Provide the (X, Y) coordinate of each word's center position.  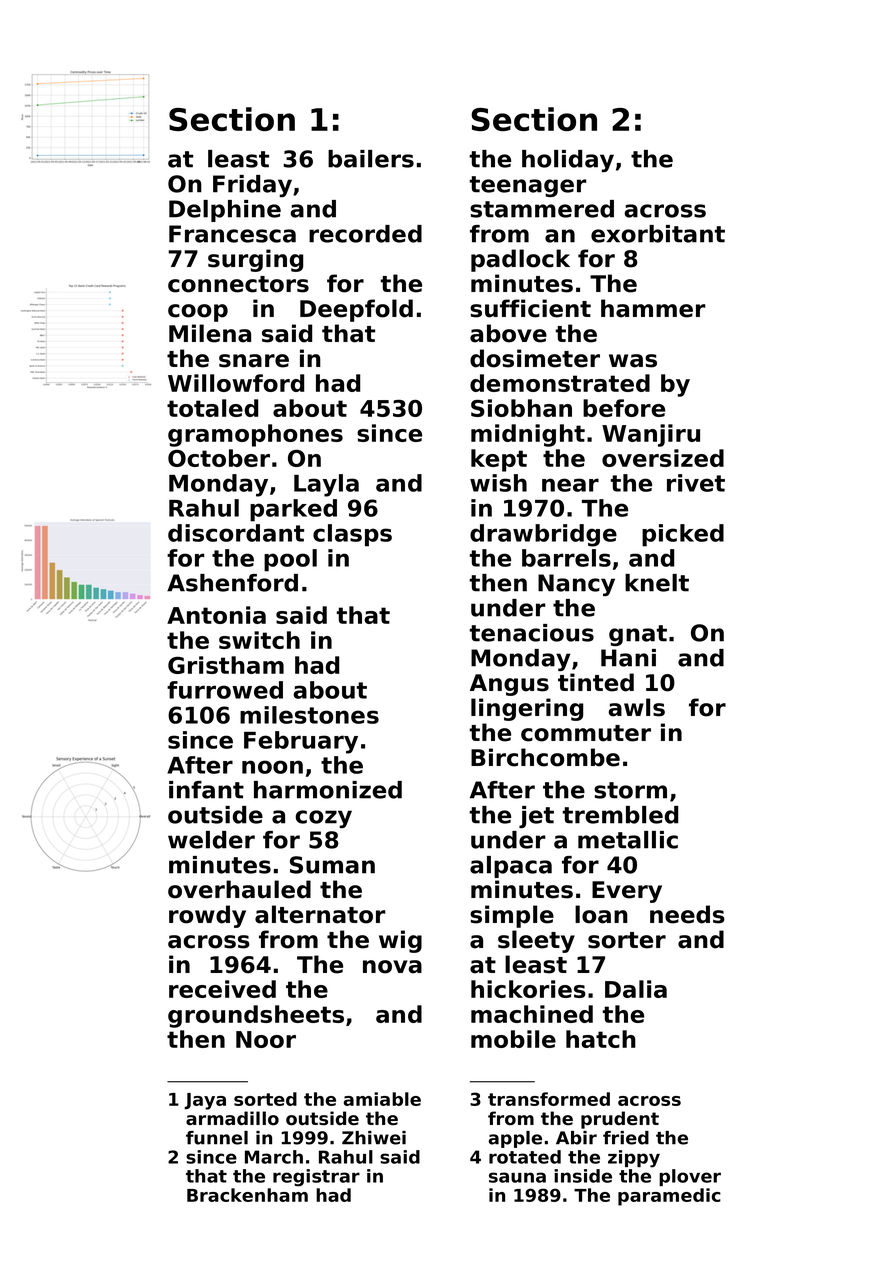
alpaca (511, 867)
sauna (517, 1177)
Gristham (226, 665)
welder (211, 840)
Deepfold (356, 310)
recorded (365, 234)
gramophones (255, 435)
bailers (371, 159)
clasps (352, 535)
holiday (568, 161)
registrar (316, 1178)
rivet (696, 483)
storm (630, 790)
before (624, 408)
